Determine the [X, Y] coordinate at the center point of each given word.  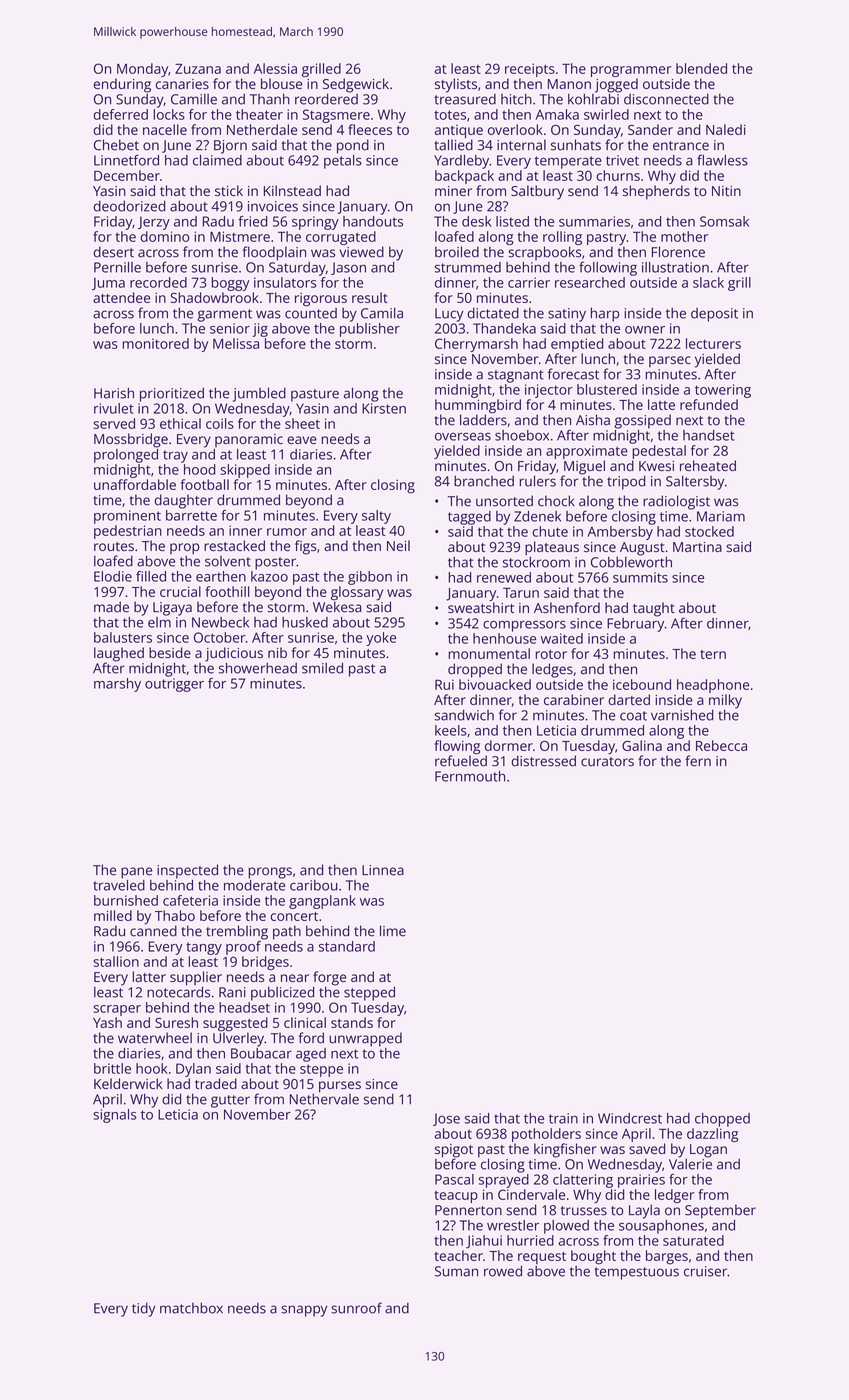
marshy [117, 685]
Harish [114, 393]
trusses [584, 1211]
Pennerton [468, 1210]
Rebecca [721, 745]
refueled [461, 761]
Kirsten [384, 408]
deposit [714, 315]
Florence [678, 252]
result [370, 297]
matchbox [191, 1308]
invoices [273, 206]
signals [115, 1116]
